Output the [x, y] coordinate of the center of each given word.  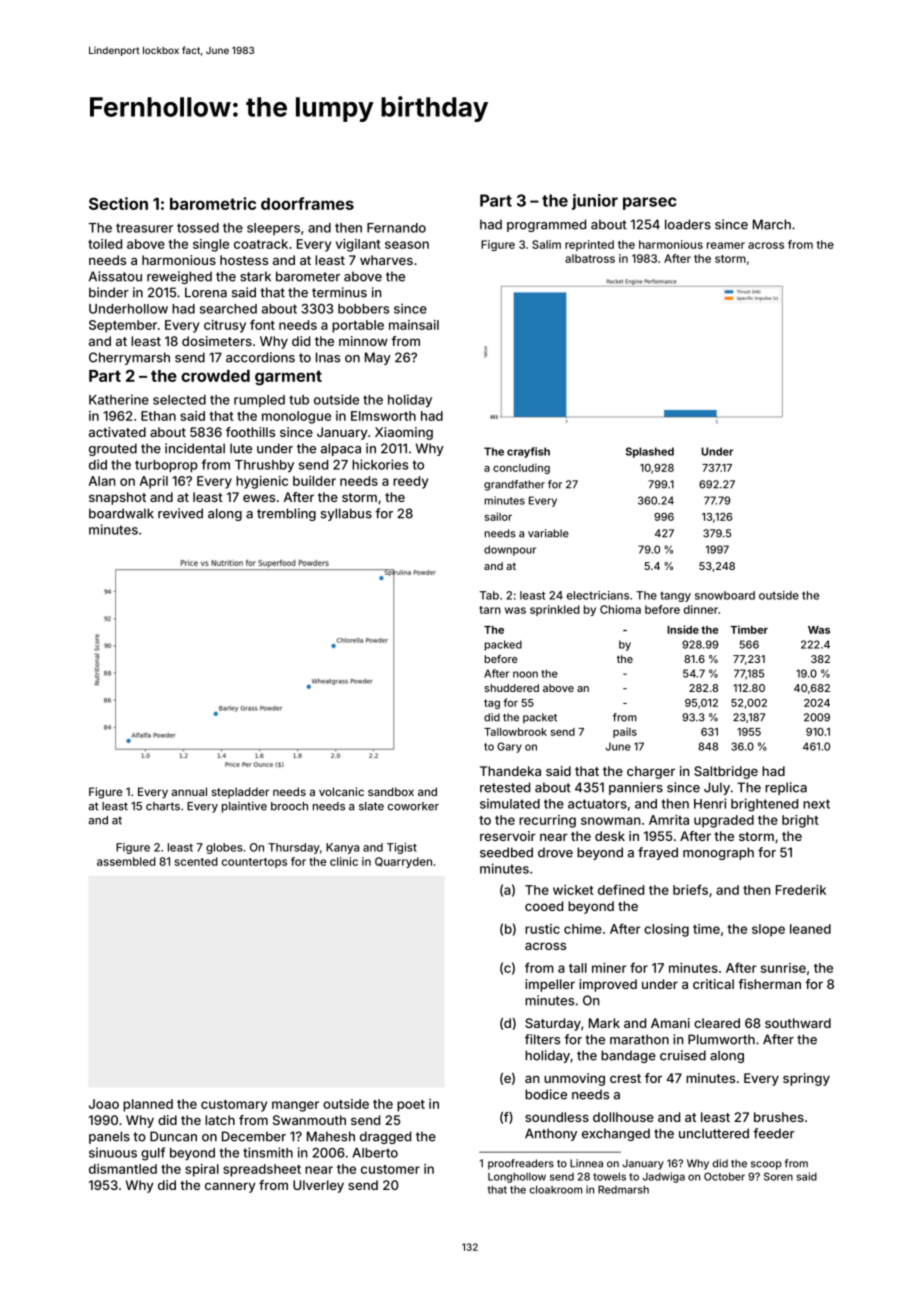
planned [148, 1105]
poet [411, 1106]
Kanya [342, 848]
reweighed [179, 277]
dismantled [123, 1169]
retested [505, 787]
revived [180, 513]
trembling [286, 514]
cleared [717, 1023]
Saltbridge [726, 772]
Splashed [650, 452]
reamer [726, 245]
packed [503, 645]
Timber [749, 629]
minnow [363, 341]
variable [548, 533]
